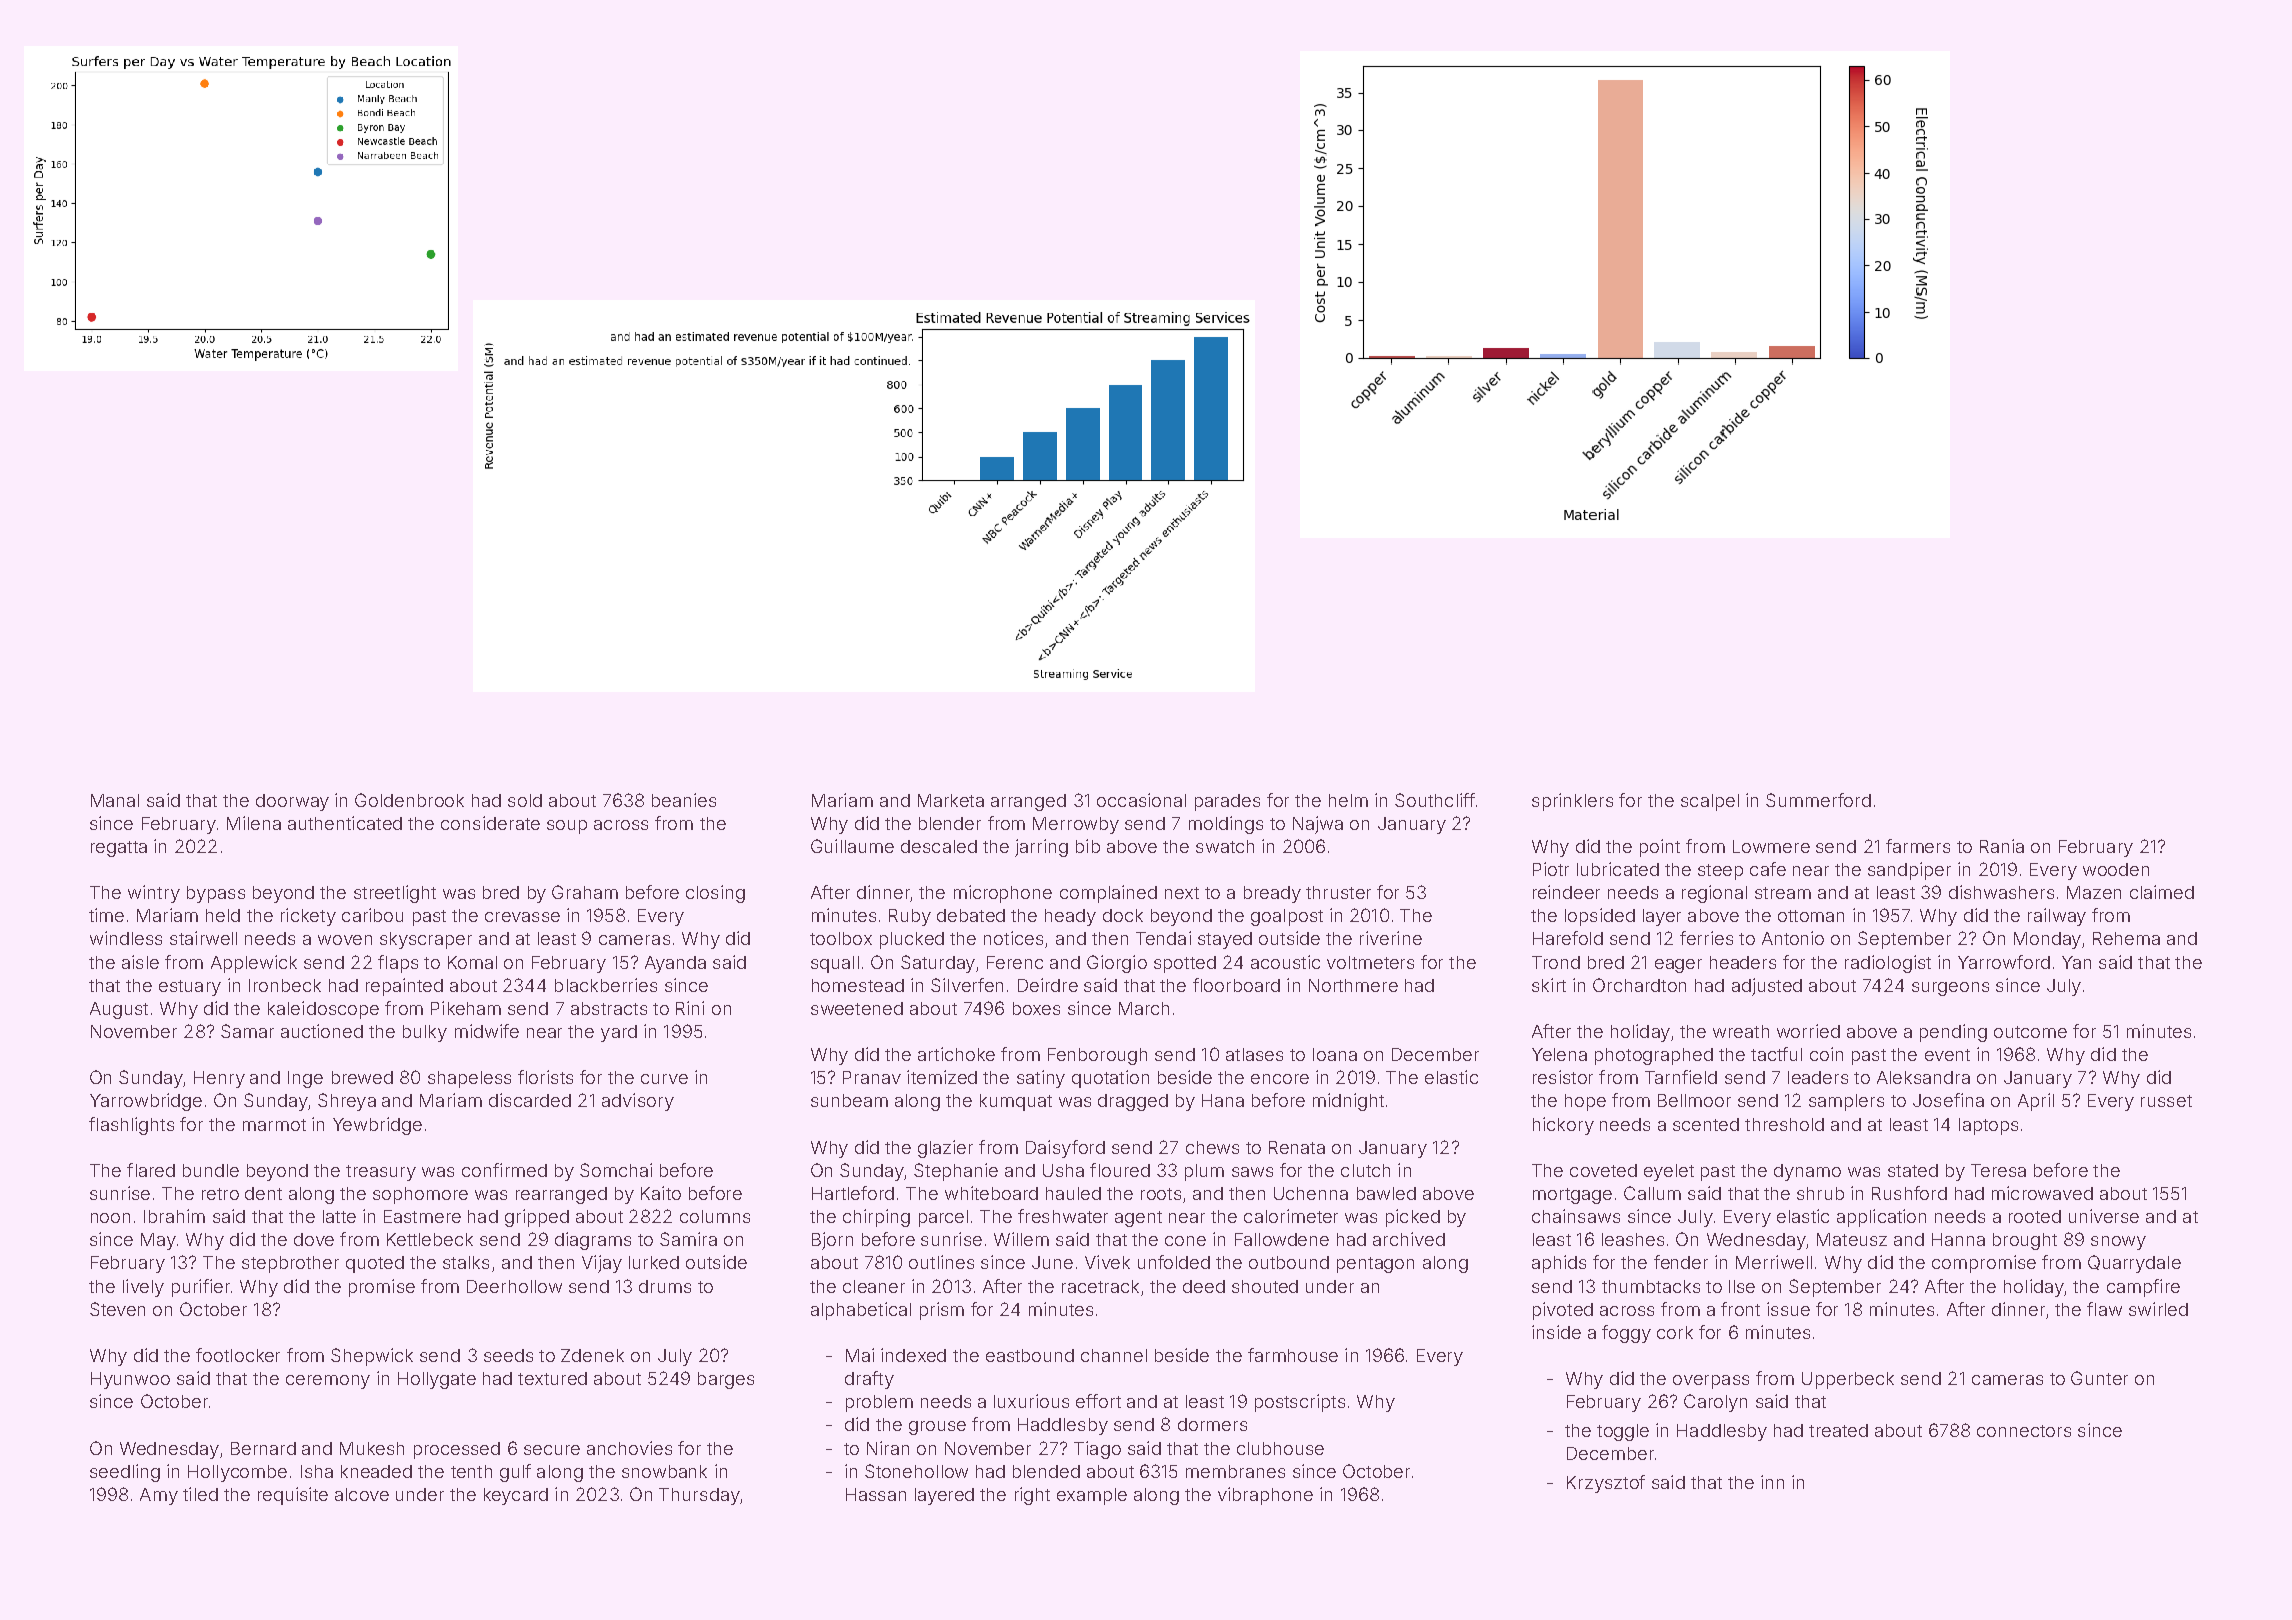 The height and width of the screenshot is (1620, 2292). Describe the element at coordinates (115, 800) in the screenshot. I see `Manal` at that location.
